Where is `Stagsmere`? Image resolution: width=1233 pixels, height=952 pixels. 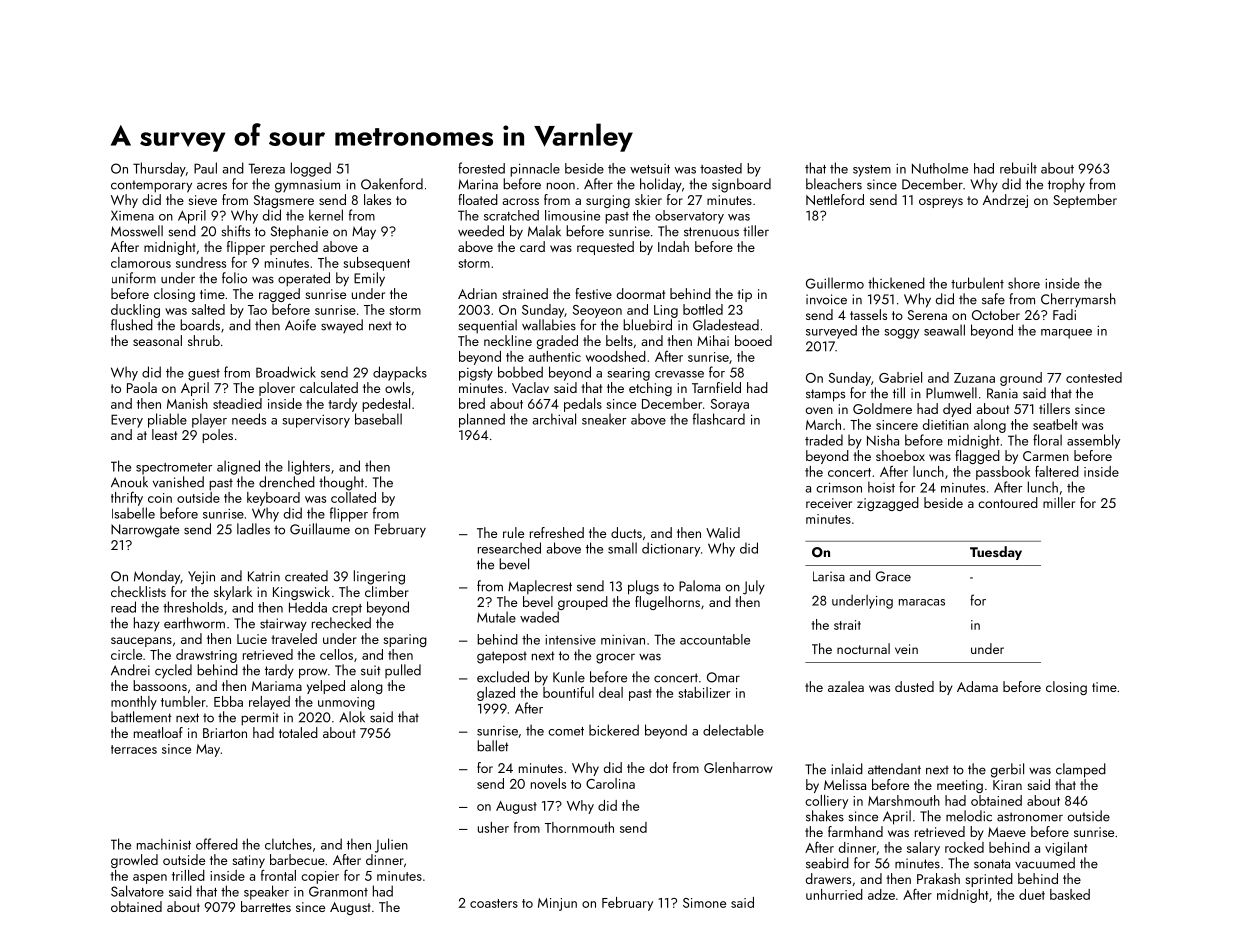
Stagsmere is located at coordinates (284, 201).
